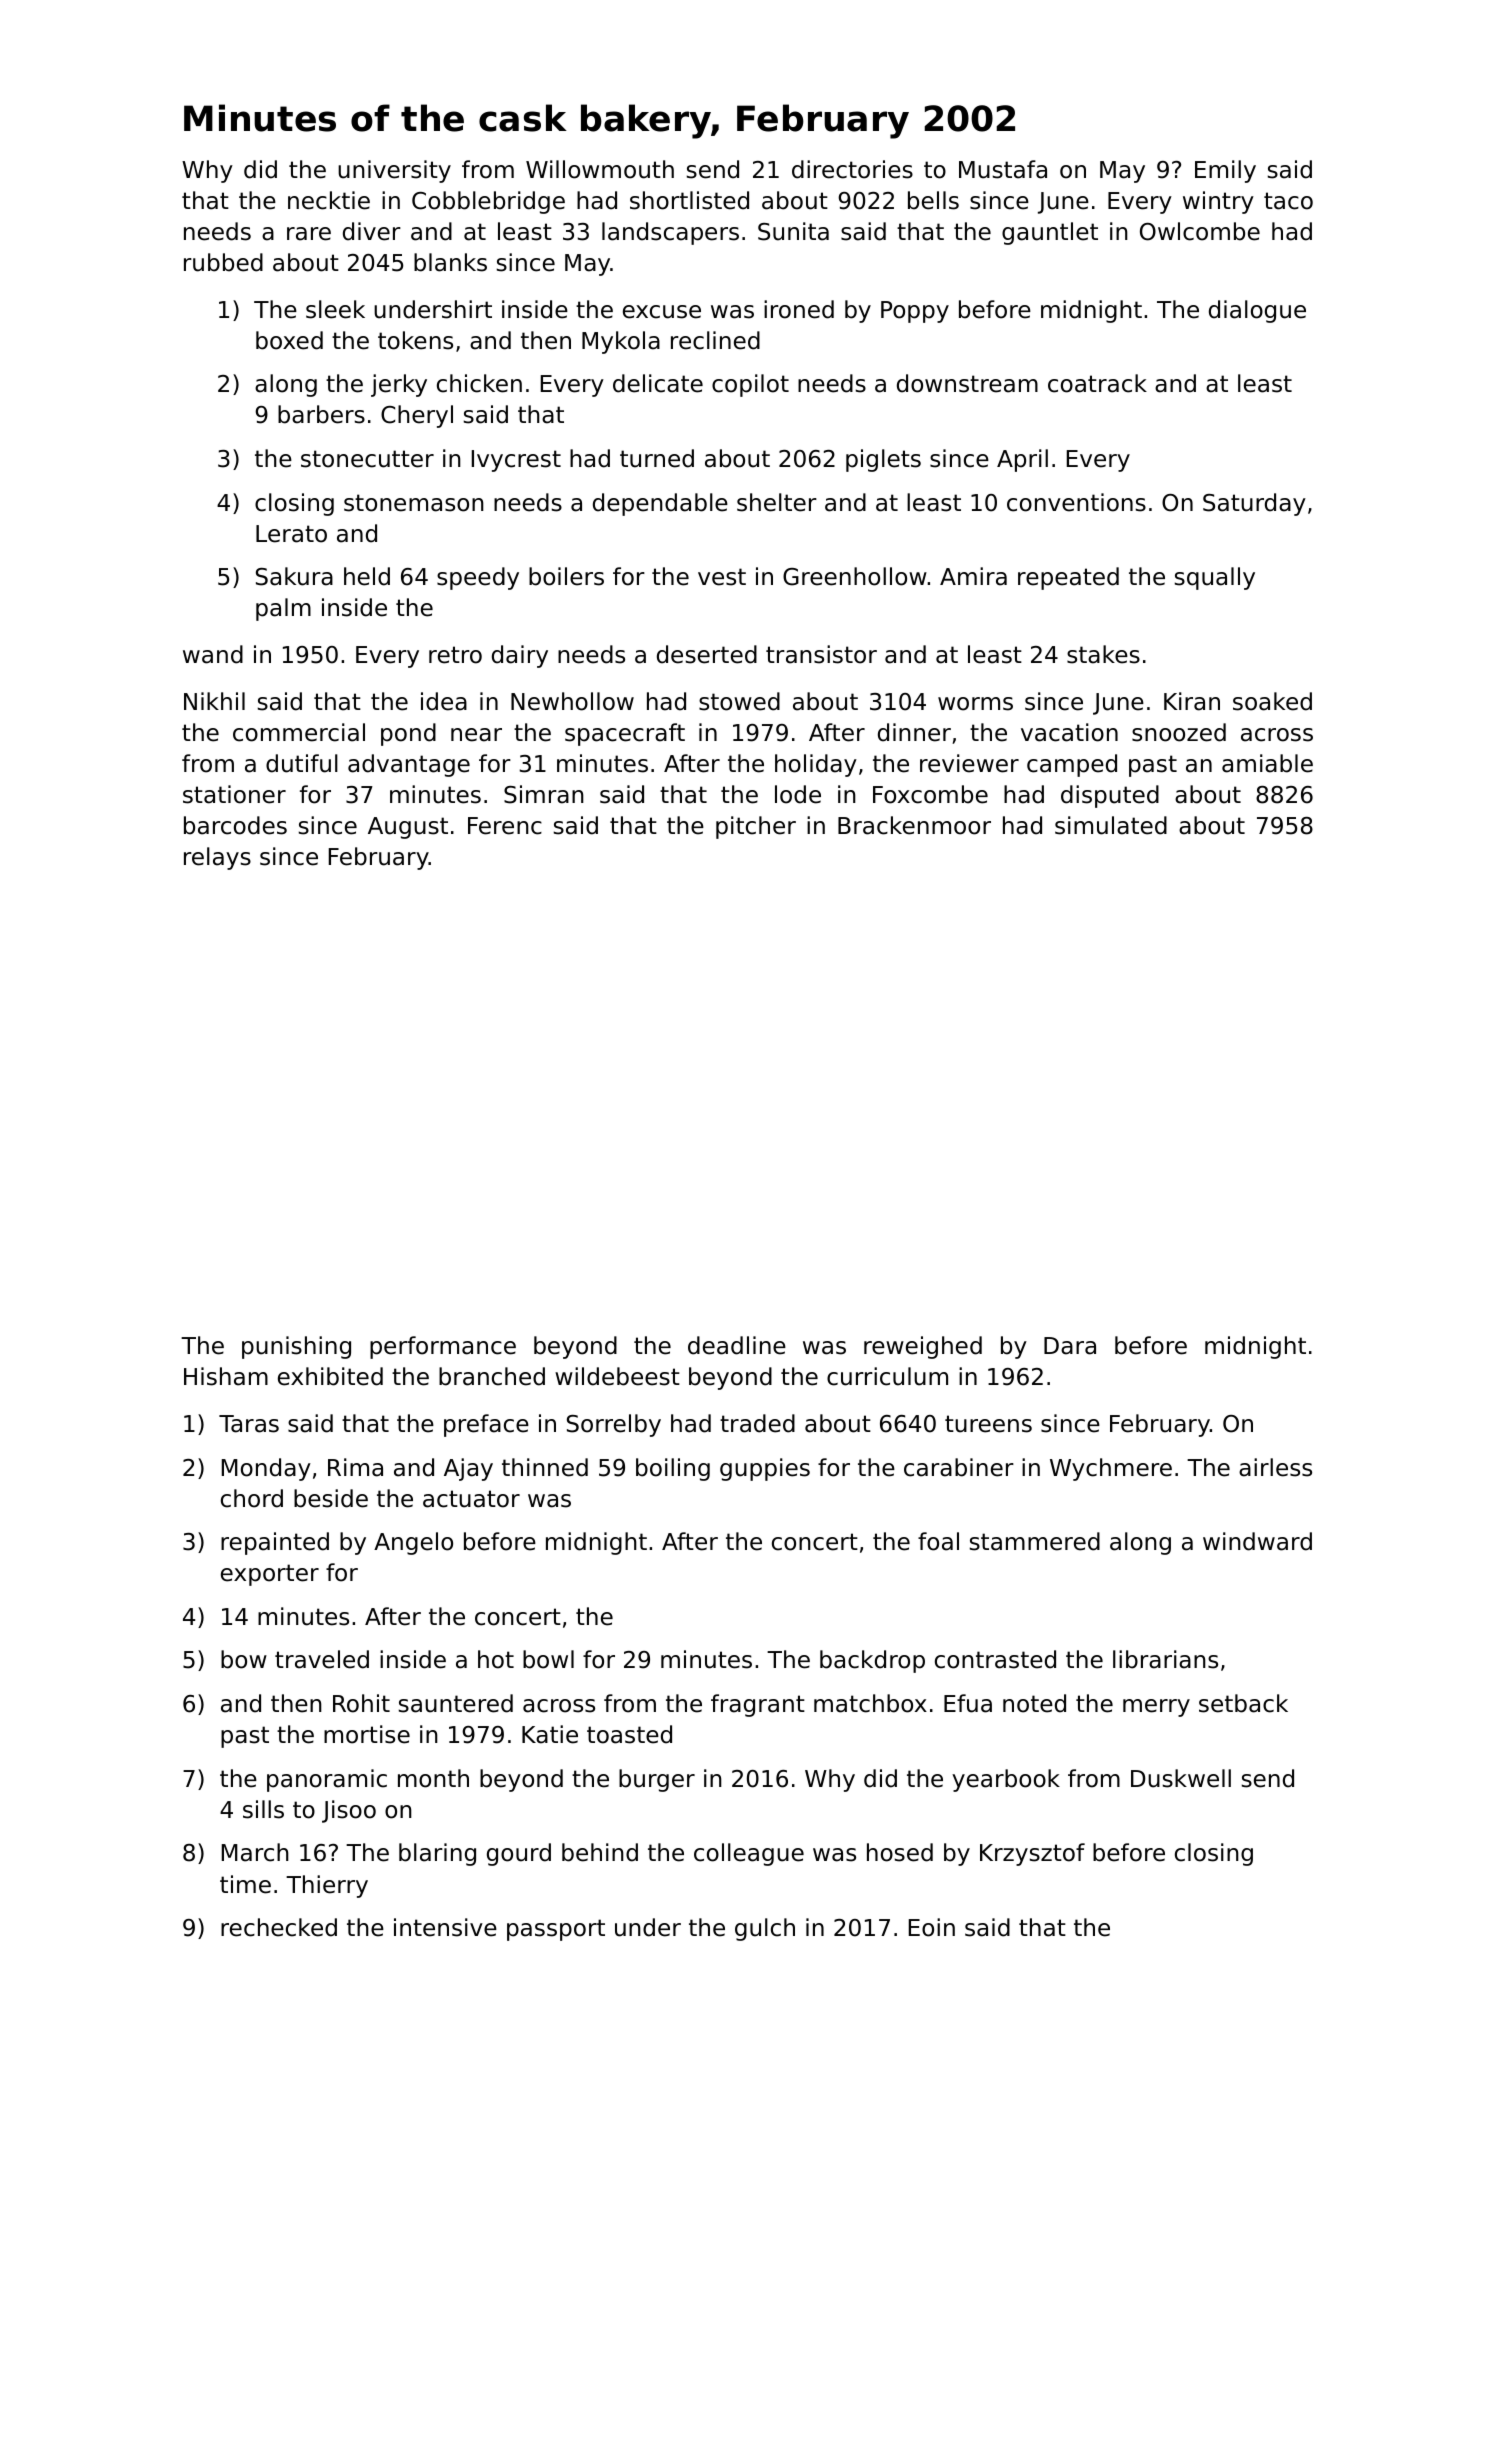 This page has width=1496, height=2464. What do you see at coordinates (548, 1659) in the page?
I see `bowl` at bounding box center [548, 1659].
